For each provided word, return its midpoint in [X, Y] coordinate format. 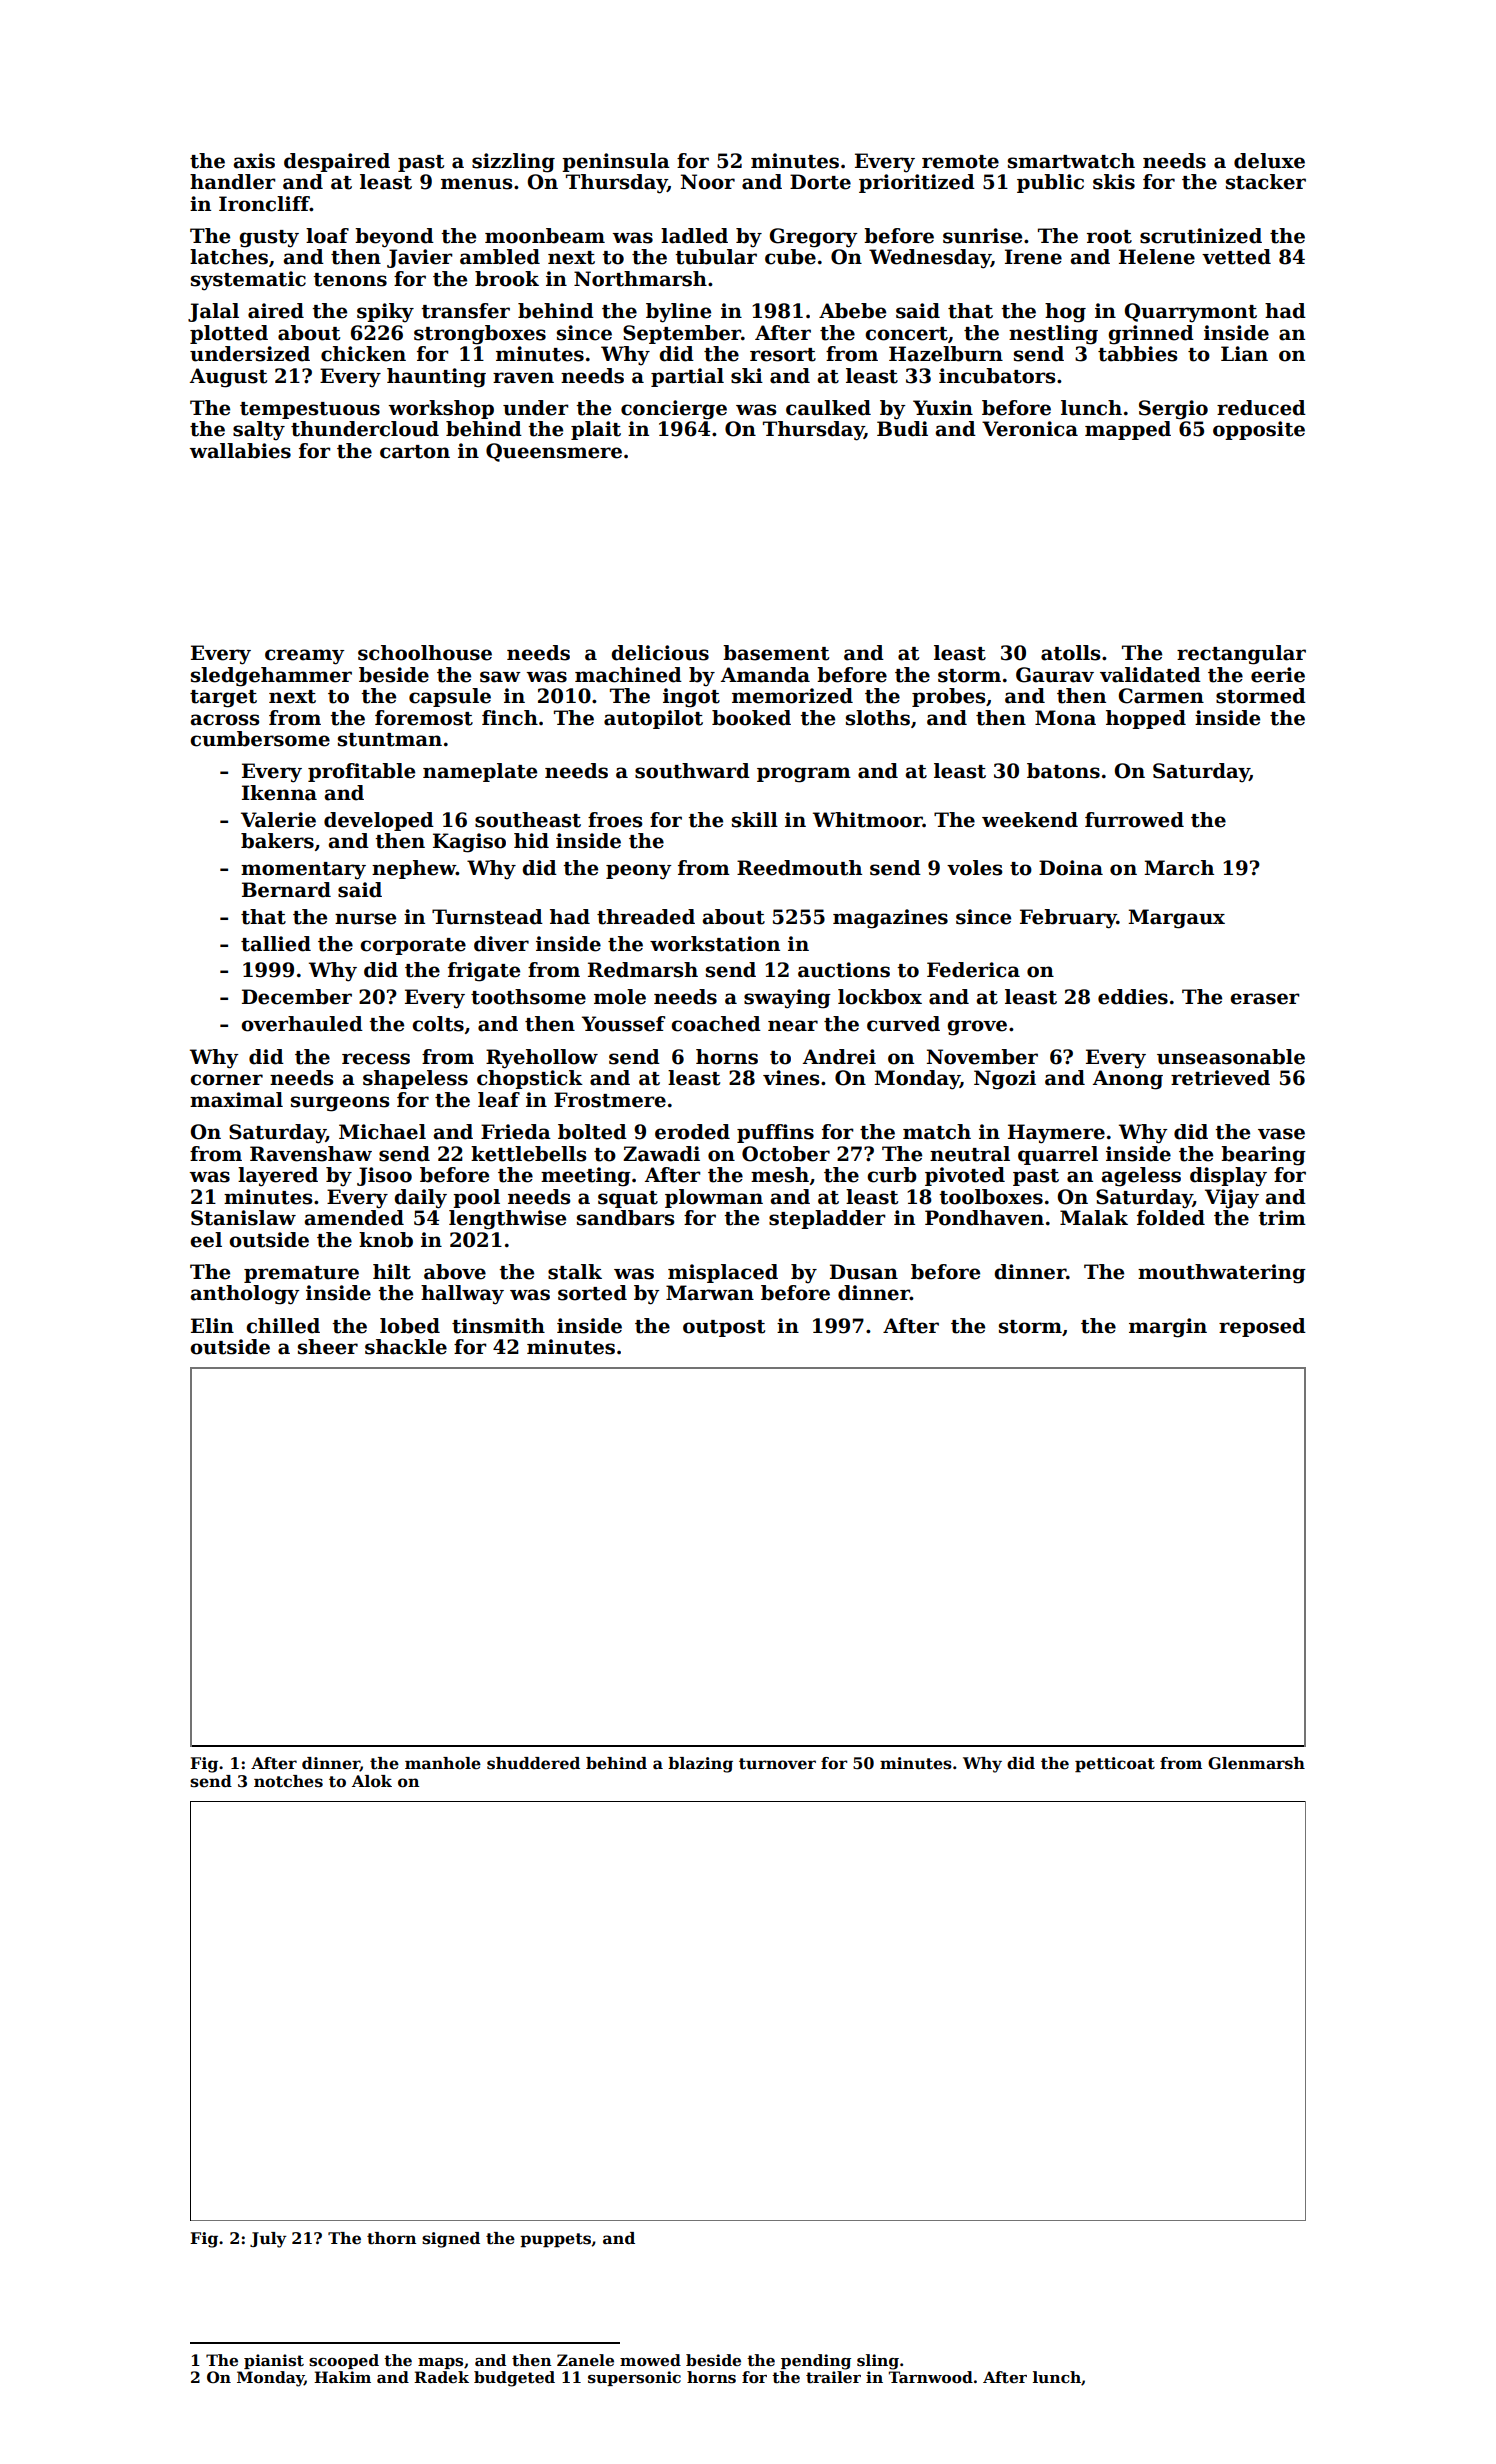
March [1179, 868]
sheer [328, 1347]
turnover [777, 1764]
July [268, 2240]
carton [415, 452]
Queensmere [554, 452]
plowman [714, 1198]
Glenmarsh [1256, 1763]
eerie [1278, 675]
